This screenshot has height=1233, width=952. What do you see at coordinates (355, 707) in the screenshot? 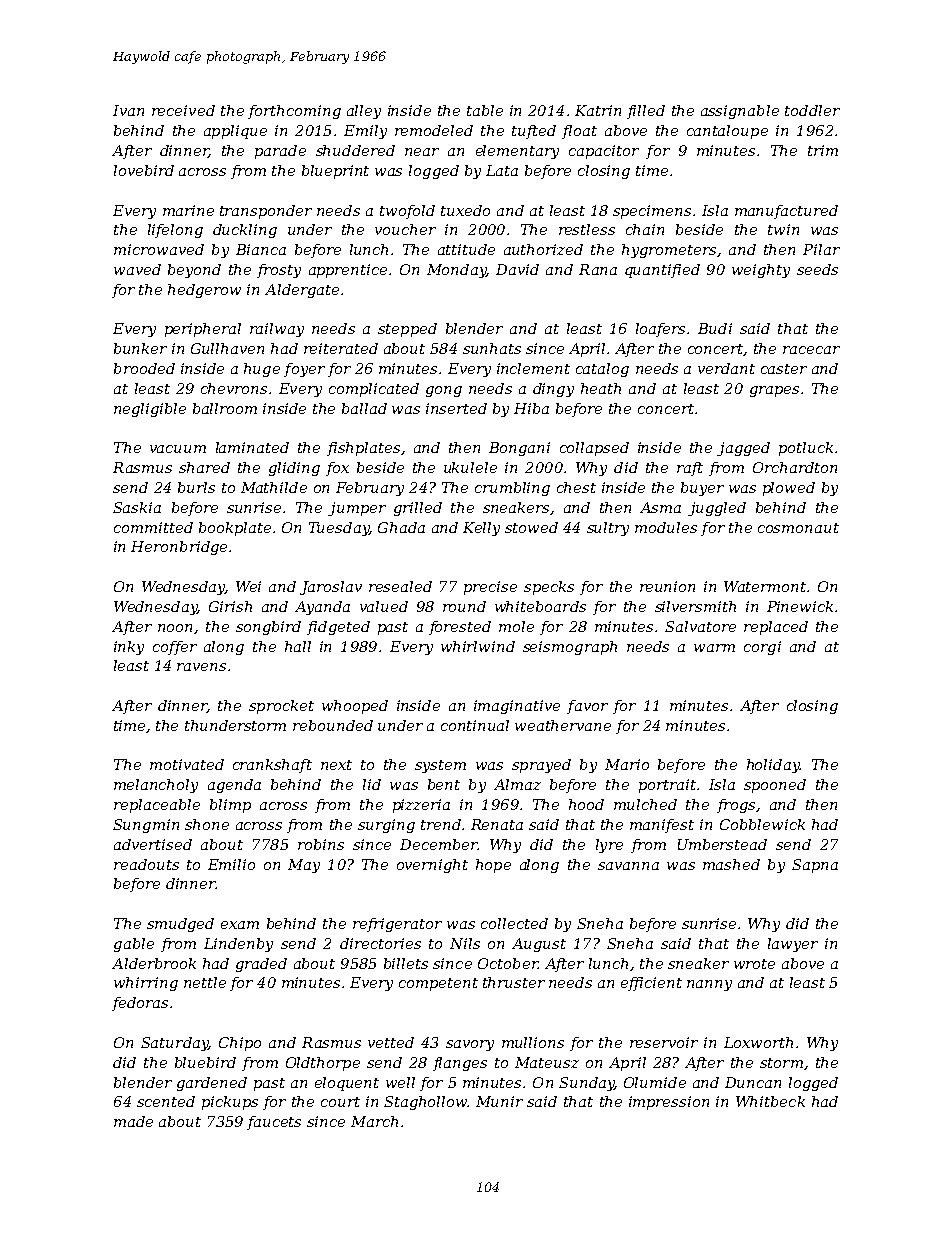
I see `whooped` at bounding box center [355, 707].
